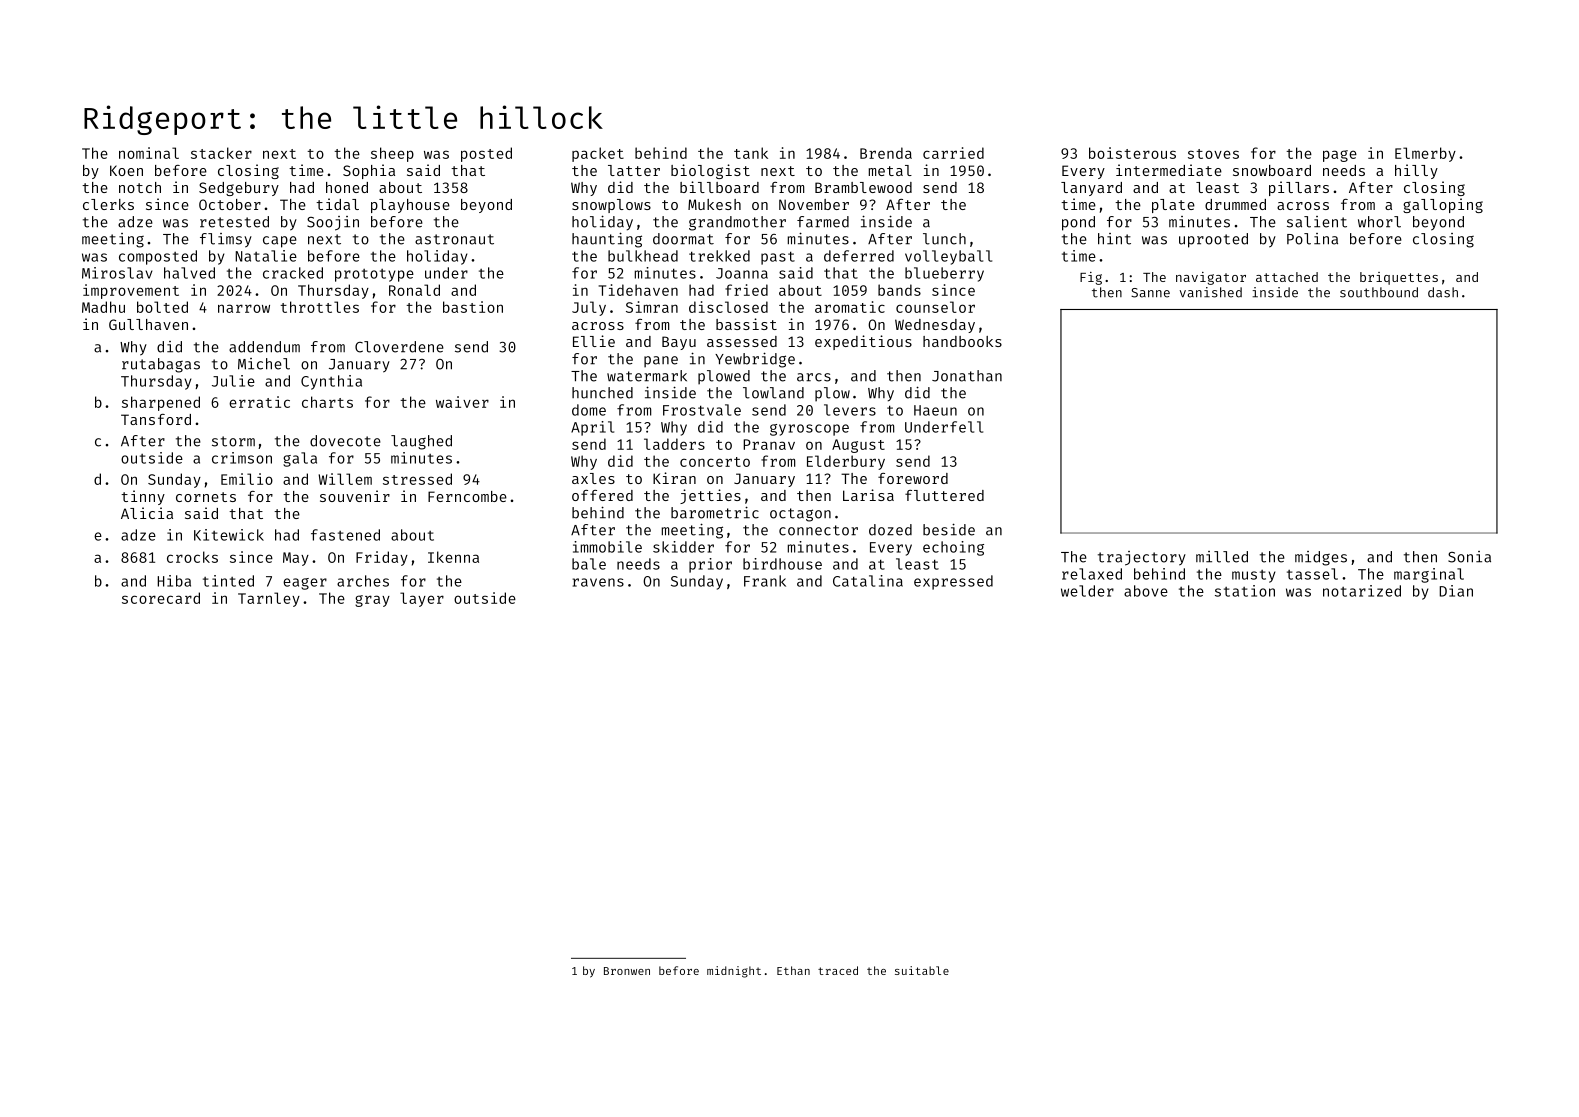  I want to click on midnight, so click(734, 972).
